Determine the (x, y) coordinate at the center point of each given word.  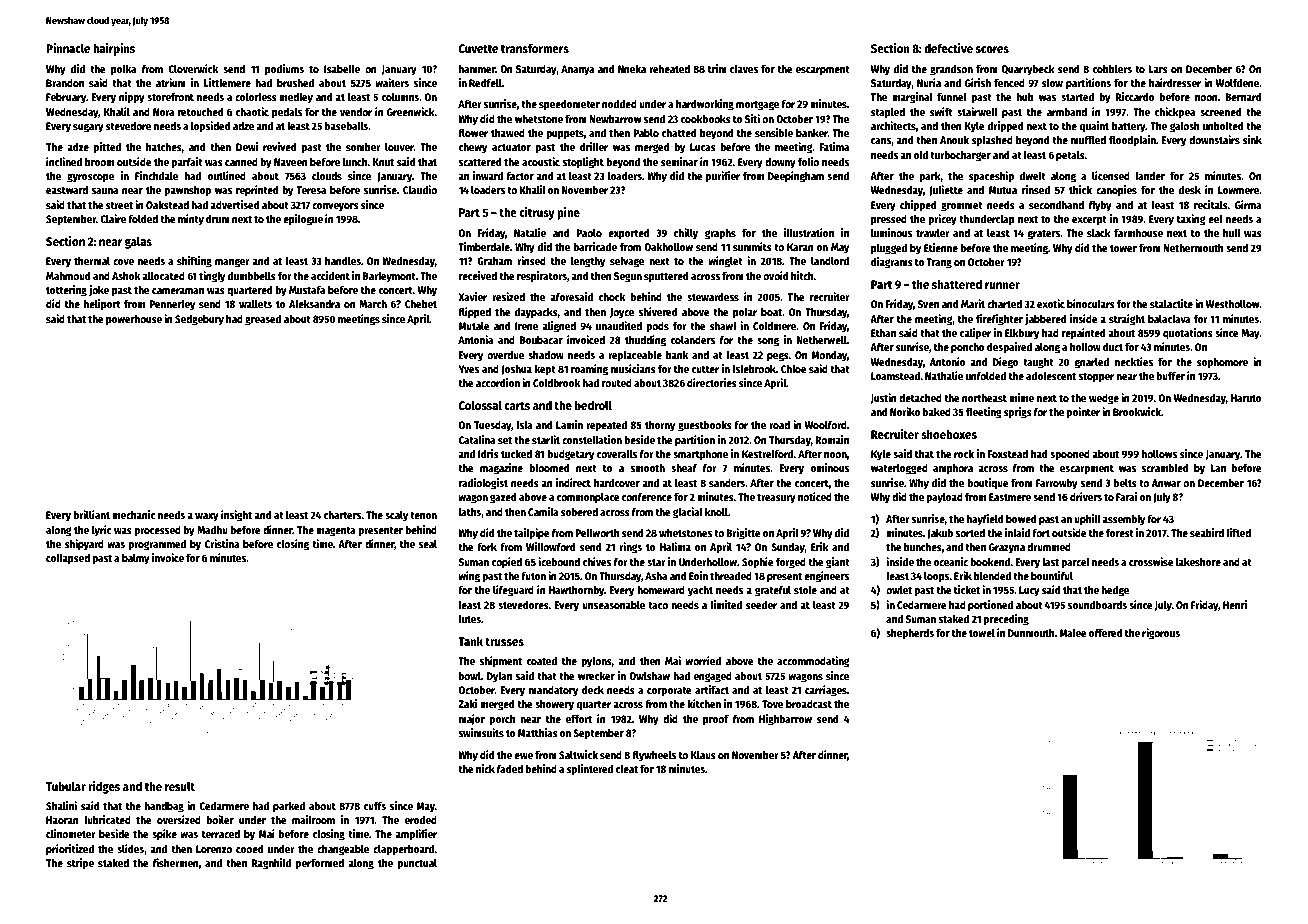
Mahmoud (68, 276)
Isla (525, 425)
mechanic (133, 514)
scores (992, 49)
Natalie (530, 232)
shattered (957, 284)
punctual (417, 864)
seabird (1207, 532)
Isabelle (342, 69)
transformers (535, 48)
